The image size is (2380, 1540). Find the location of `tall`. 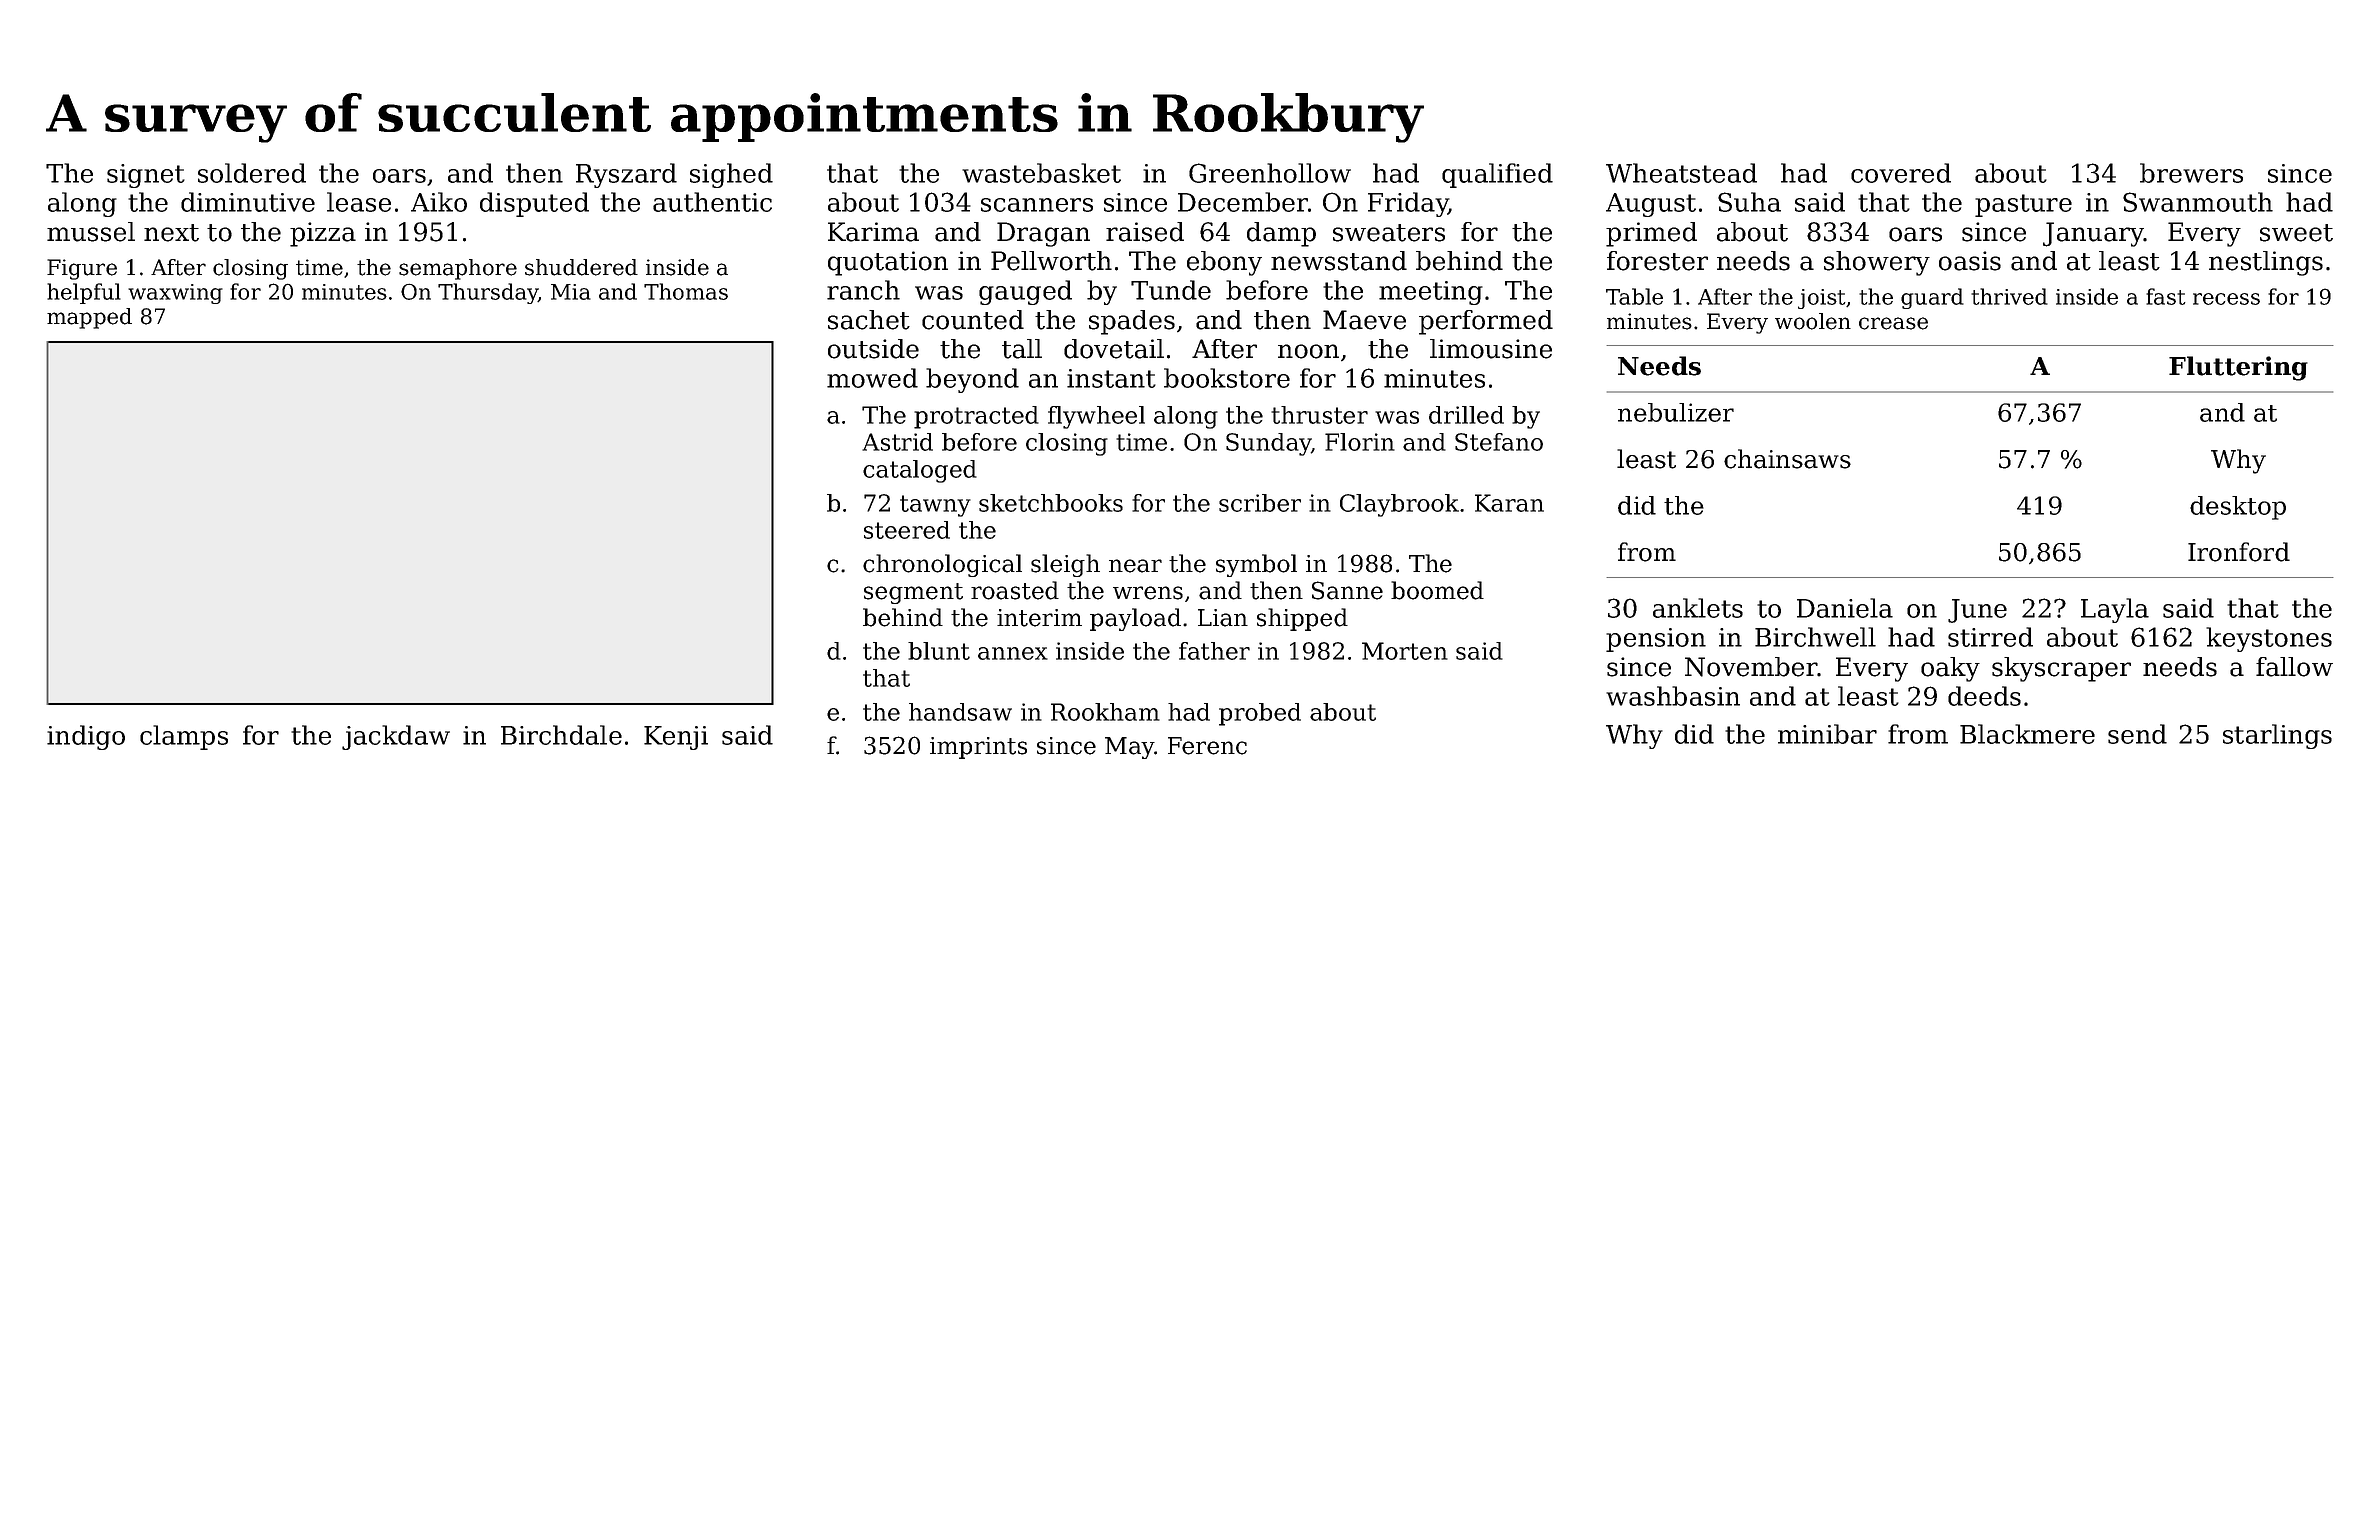

tall is located at coordinates (1022, 349).
